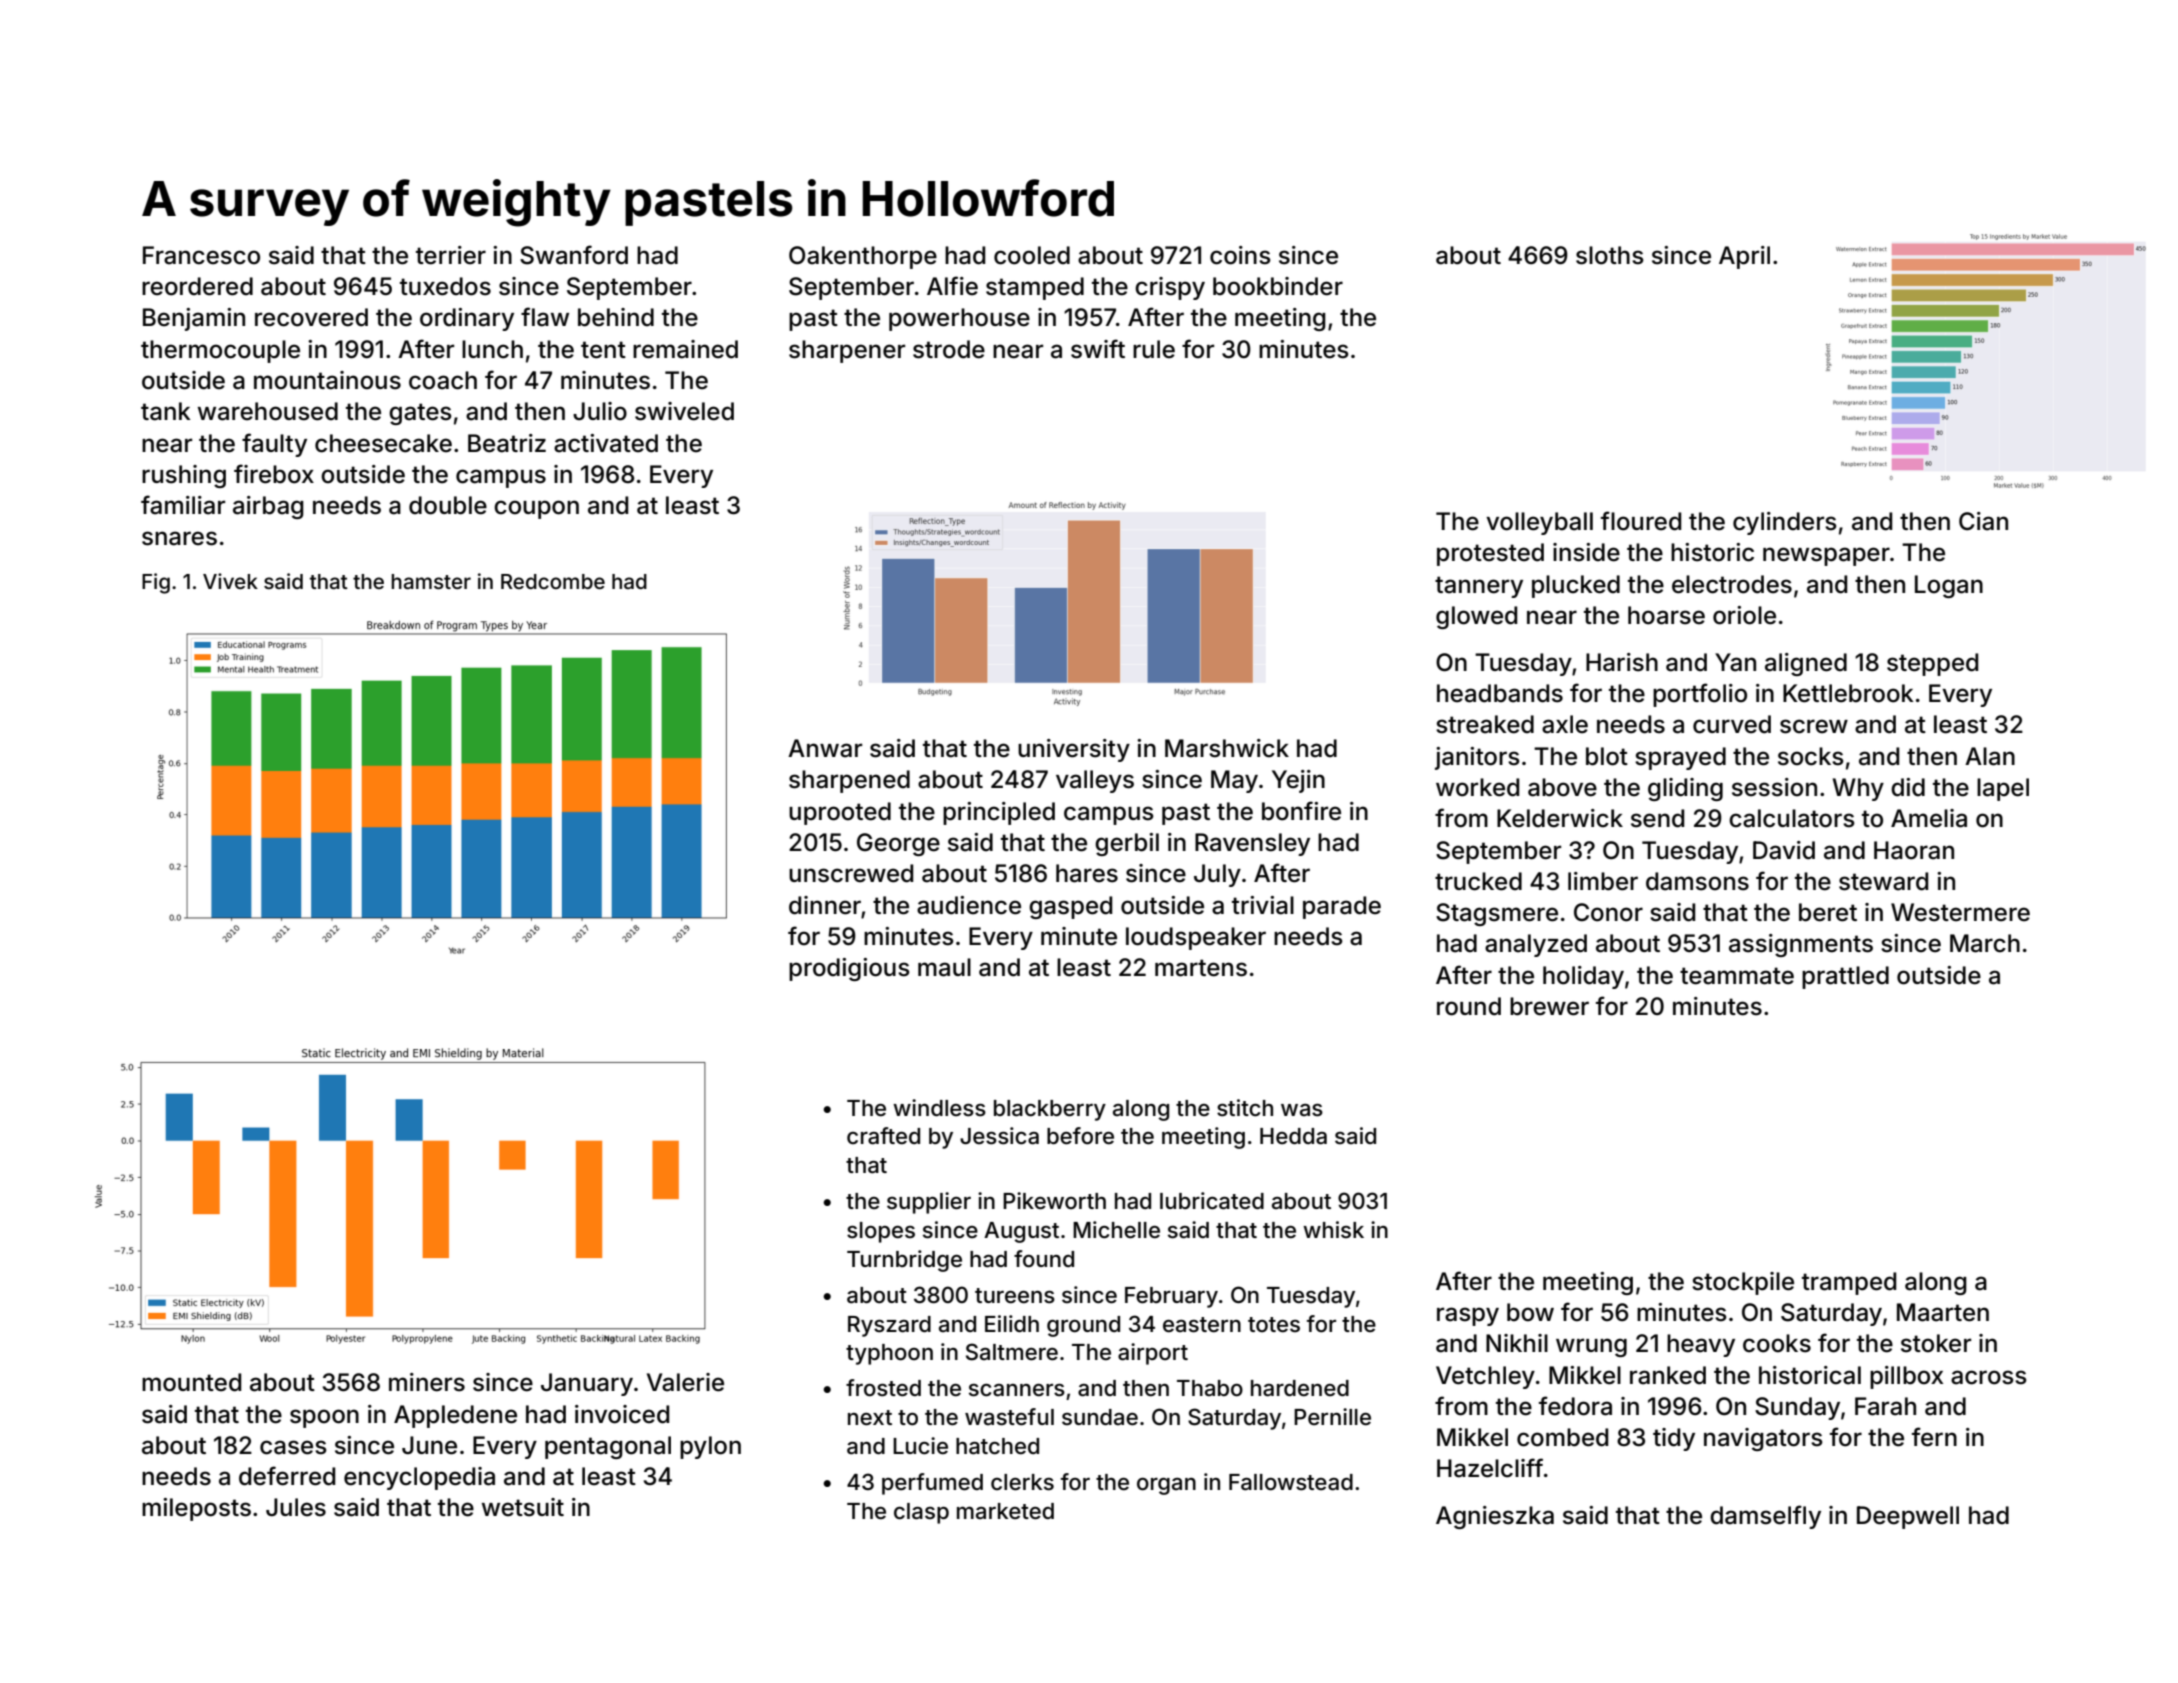 This image has height=1683, width=2178. Describe the element at coordinates (616, 317) in the image. I see `behind` at that location.
